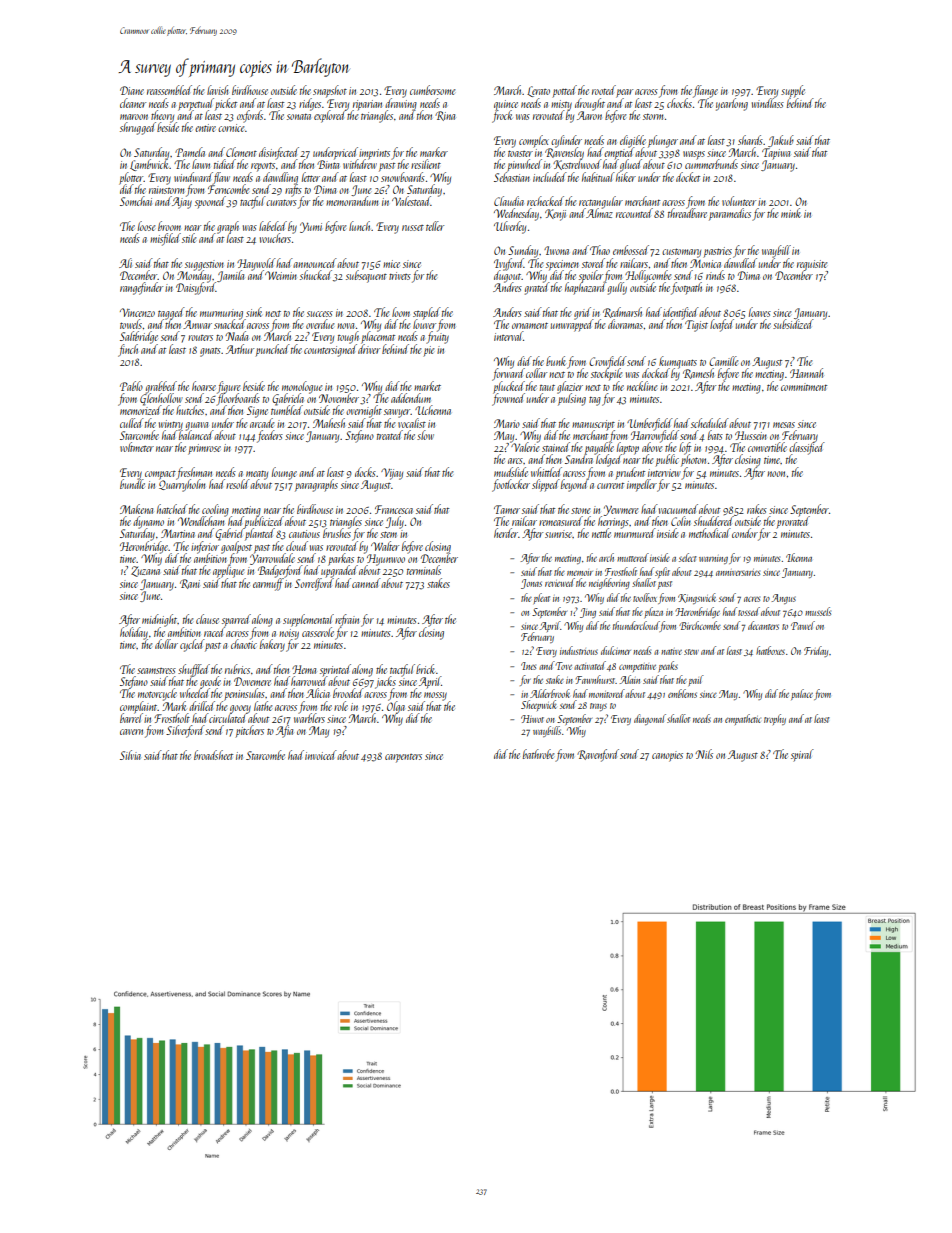  I want to click on towels, so click(131, 324).
